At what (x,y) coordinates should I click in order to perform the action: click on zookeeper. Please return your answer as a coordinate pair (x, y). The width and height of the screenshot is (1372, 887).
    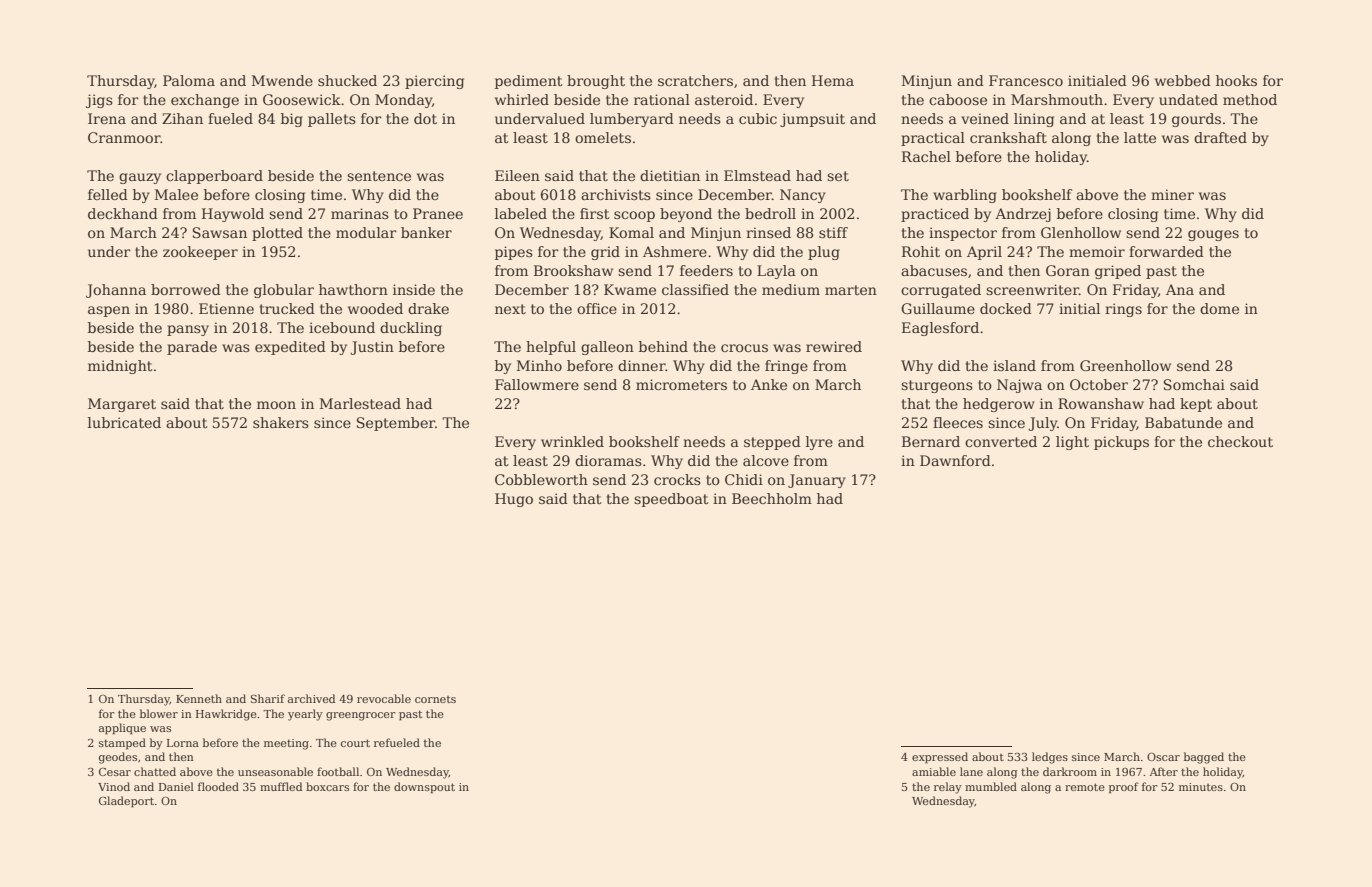
    Looking at the image, I should click on (200, 253).
